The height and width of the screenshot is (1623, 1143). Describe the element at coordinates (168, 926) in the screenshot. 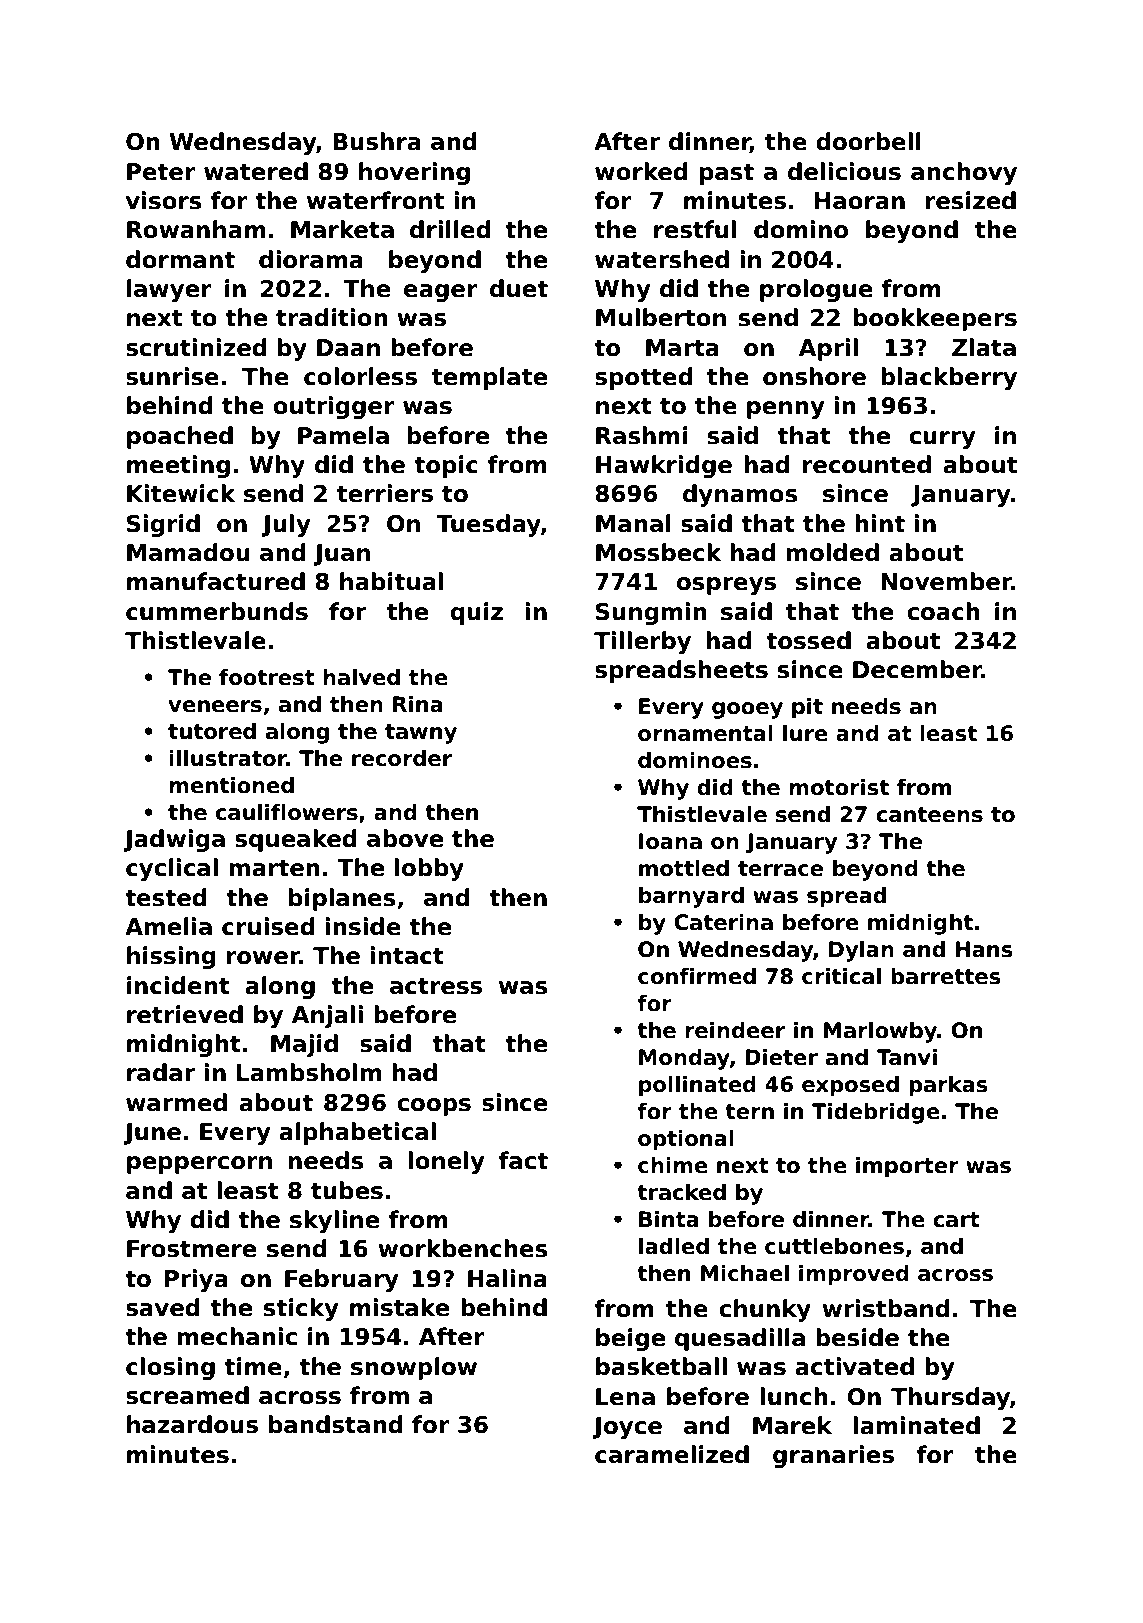

I see `Amelia` at that location.
